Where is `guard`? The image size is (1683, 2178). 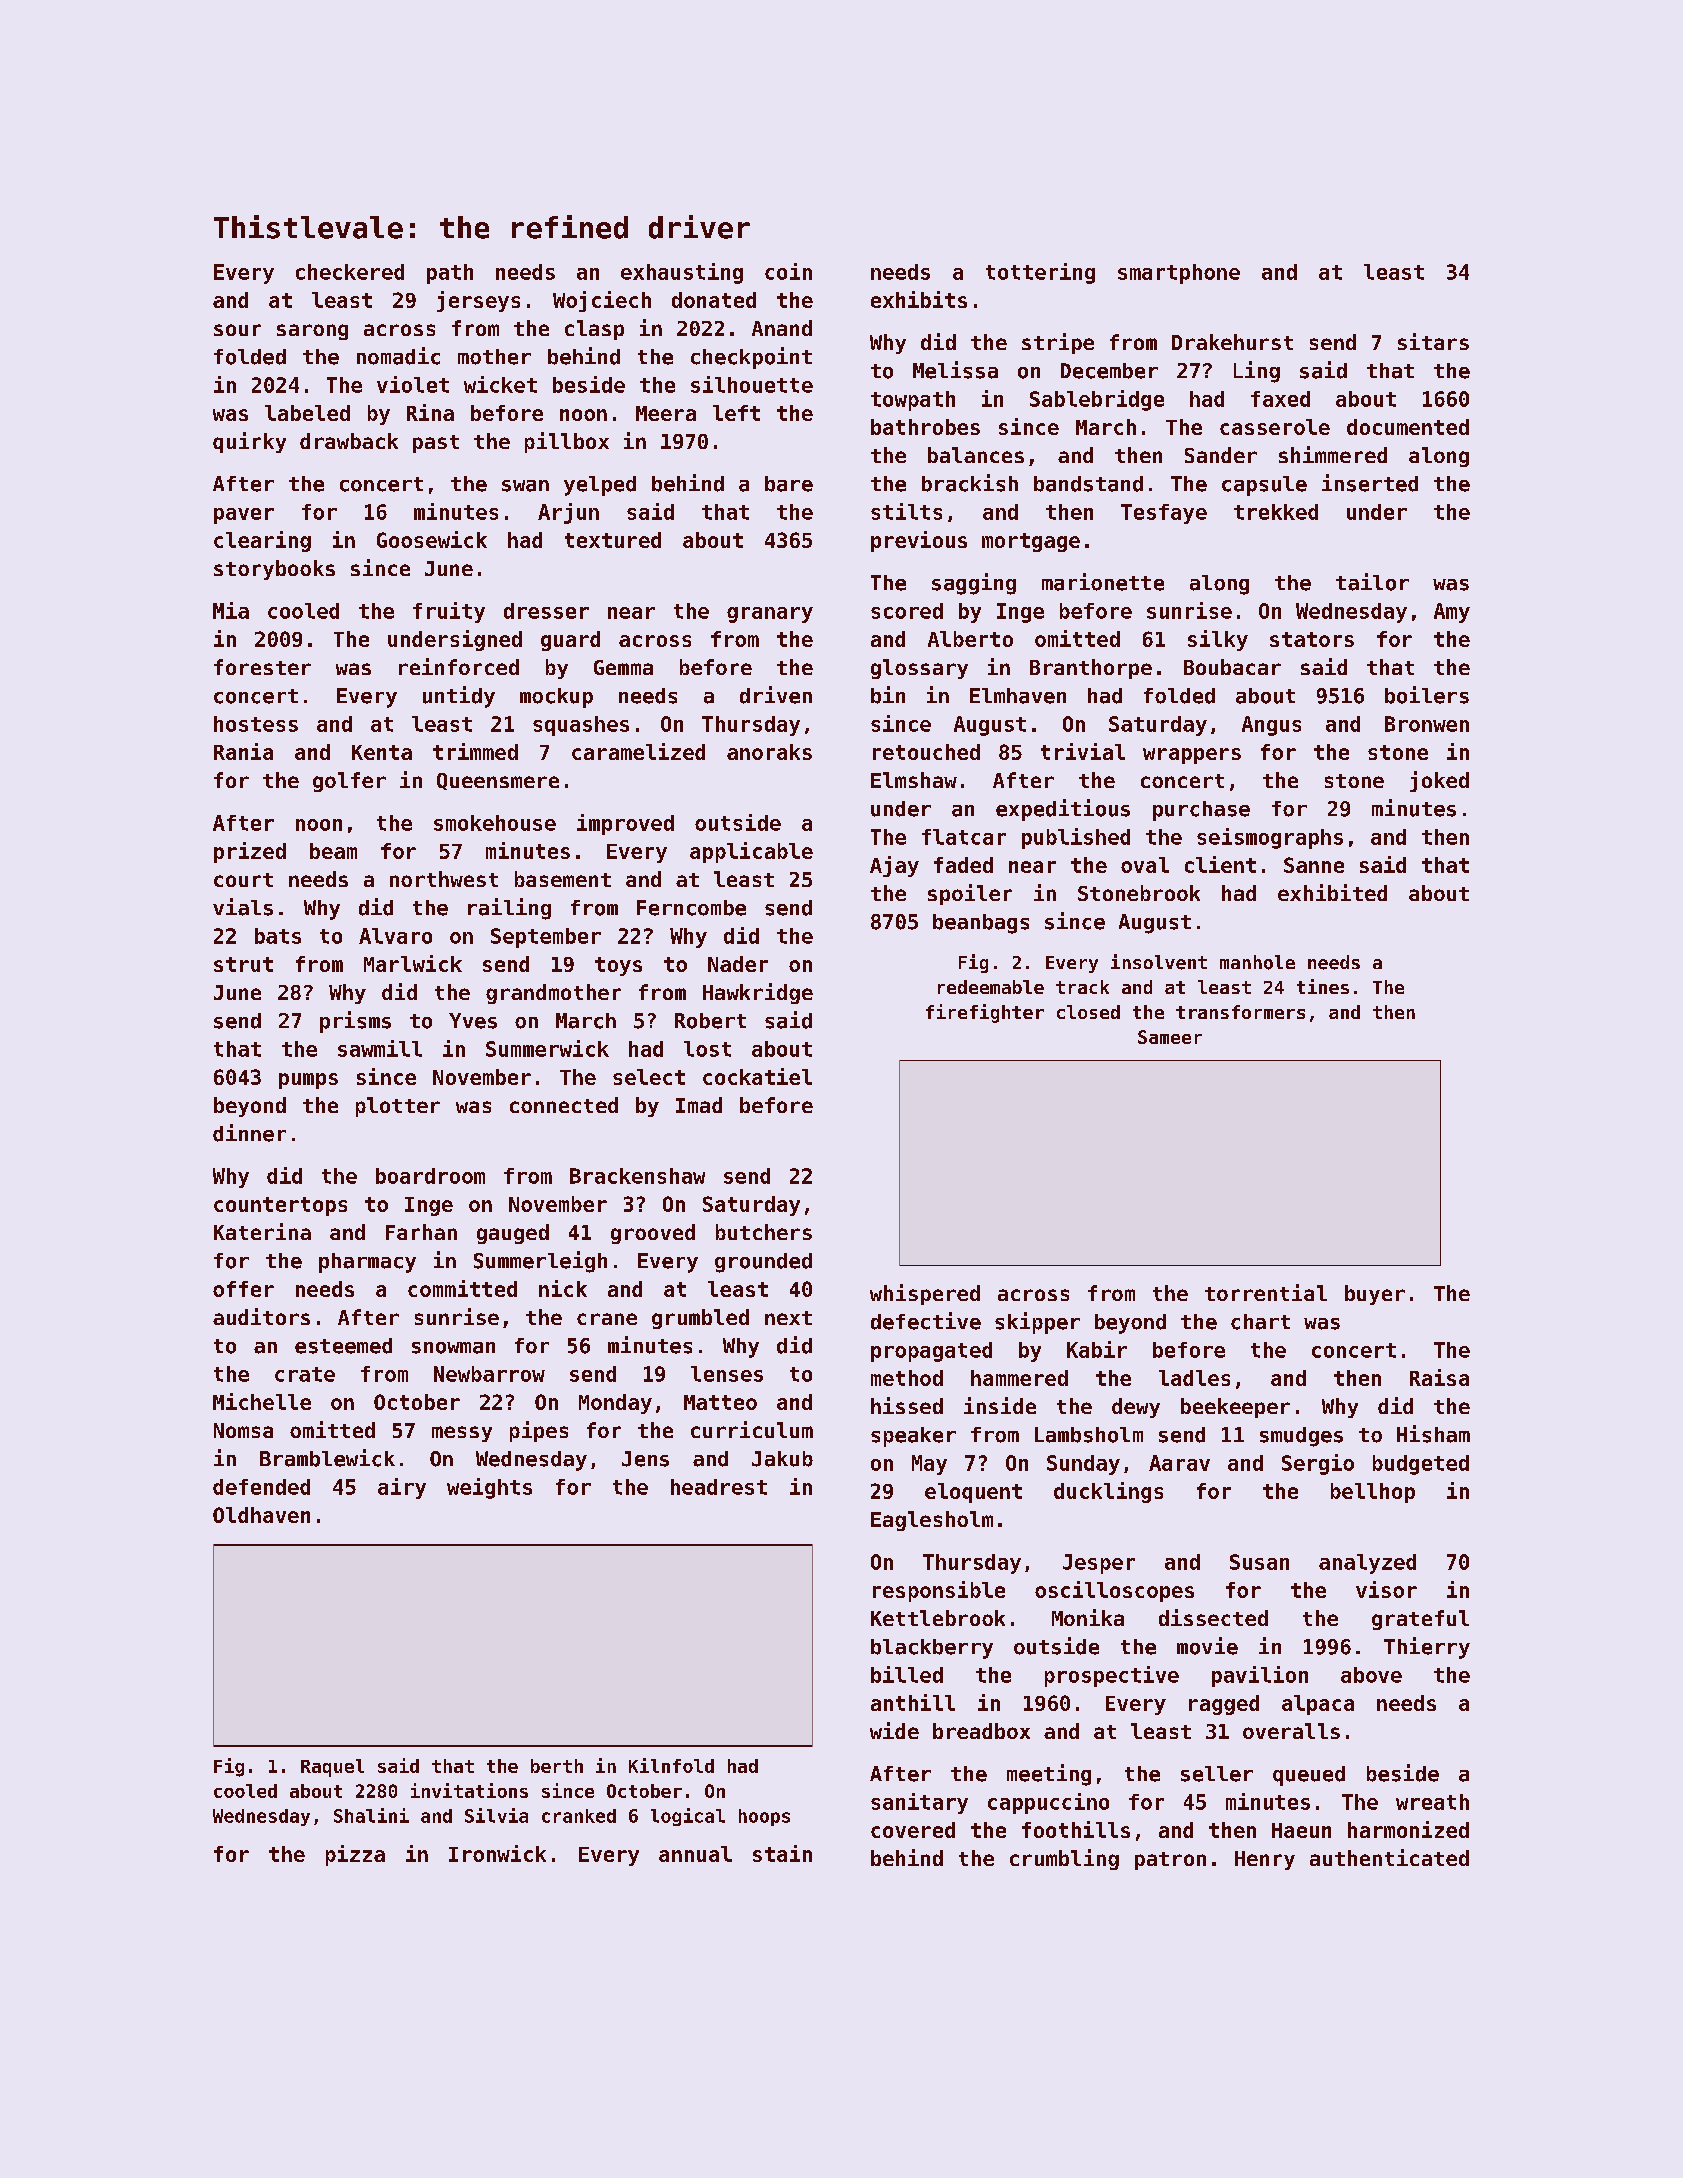 guard is located at coordinates (570, 641).
